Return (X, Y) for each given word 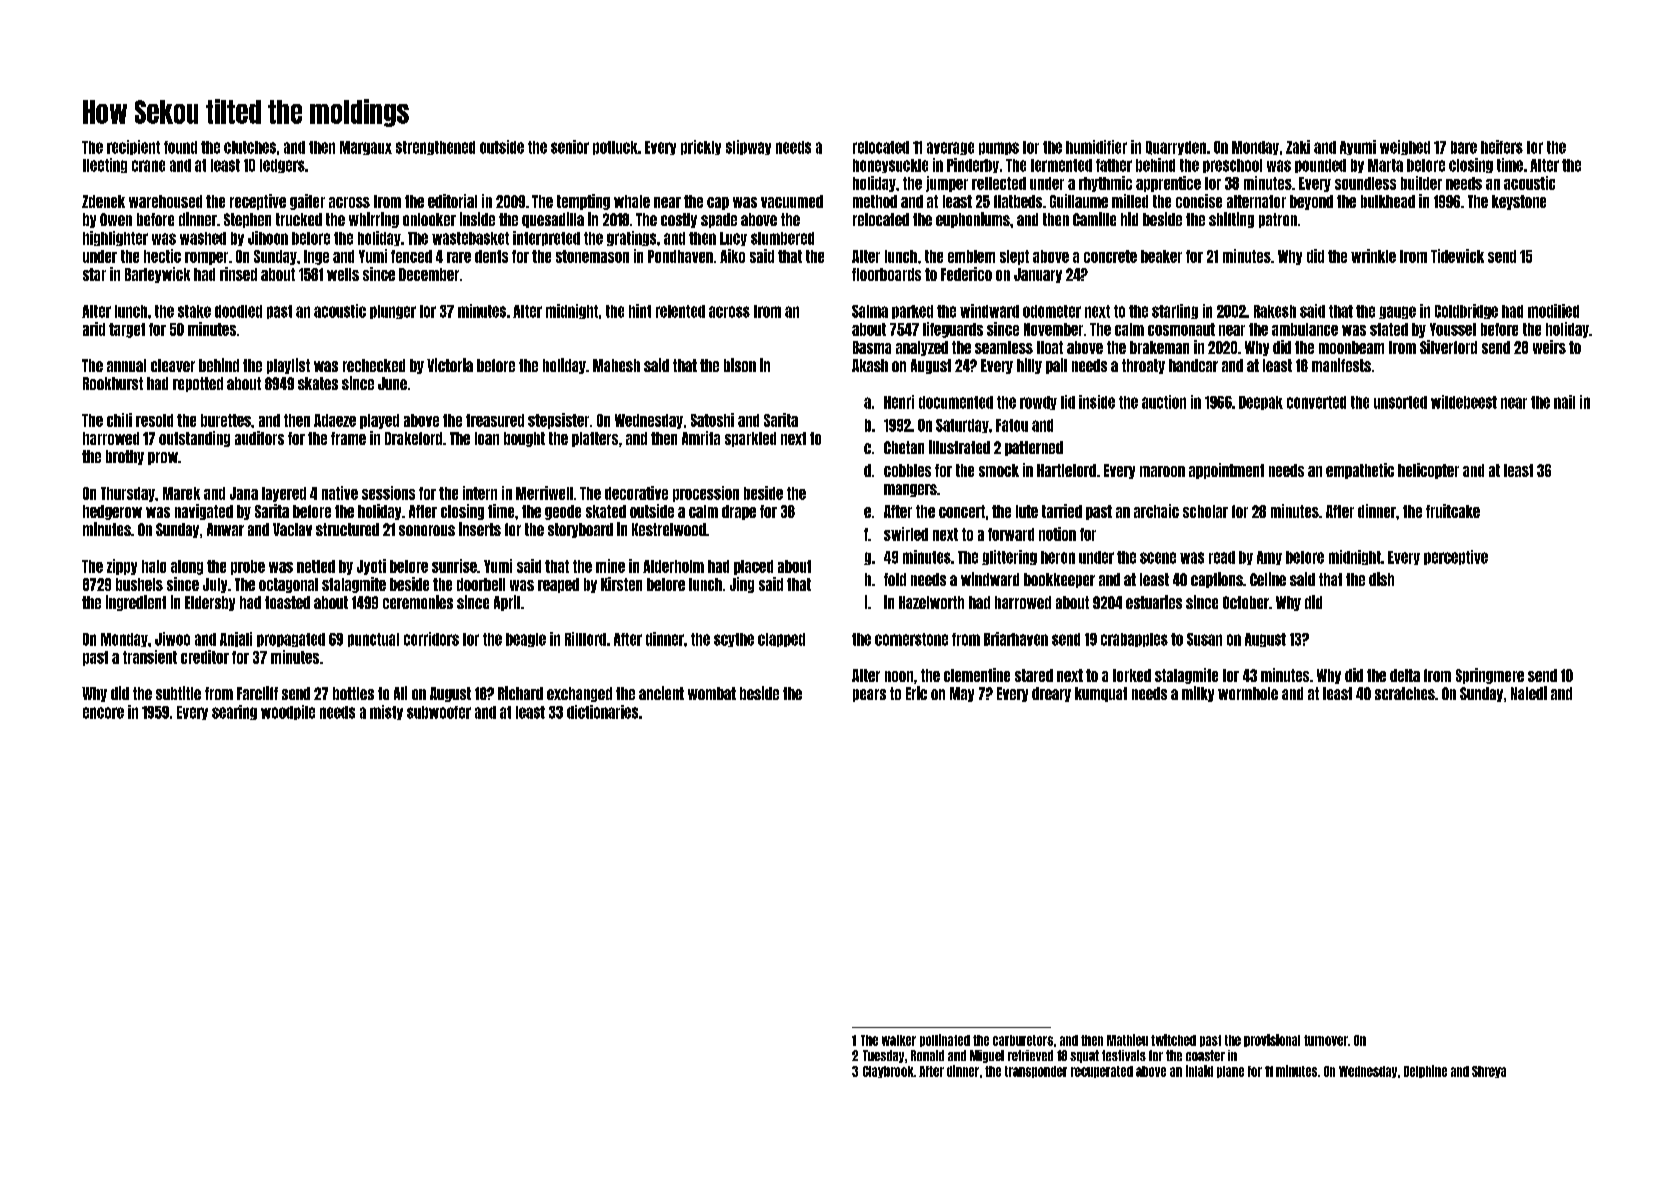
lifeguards (953, 330)
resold (154, 420)
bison (740, 365)
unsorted (1400, 402)
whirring (374, 220)
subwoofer (439, 712)
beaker (1161, 256)
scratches (1405, 693)
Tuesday (883, 1056)
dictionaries (602, 712)
